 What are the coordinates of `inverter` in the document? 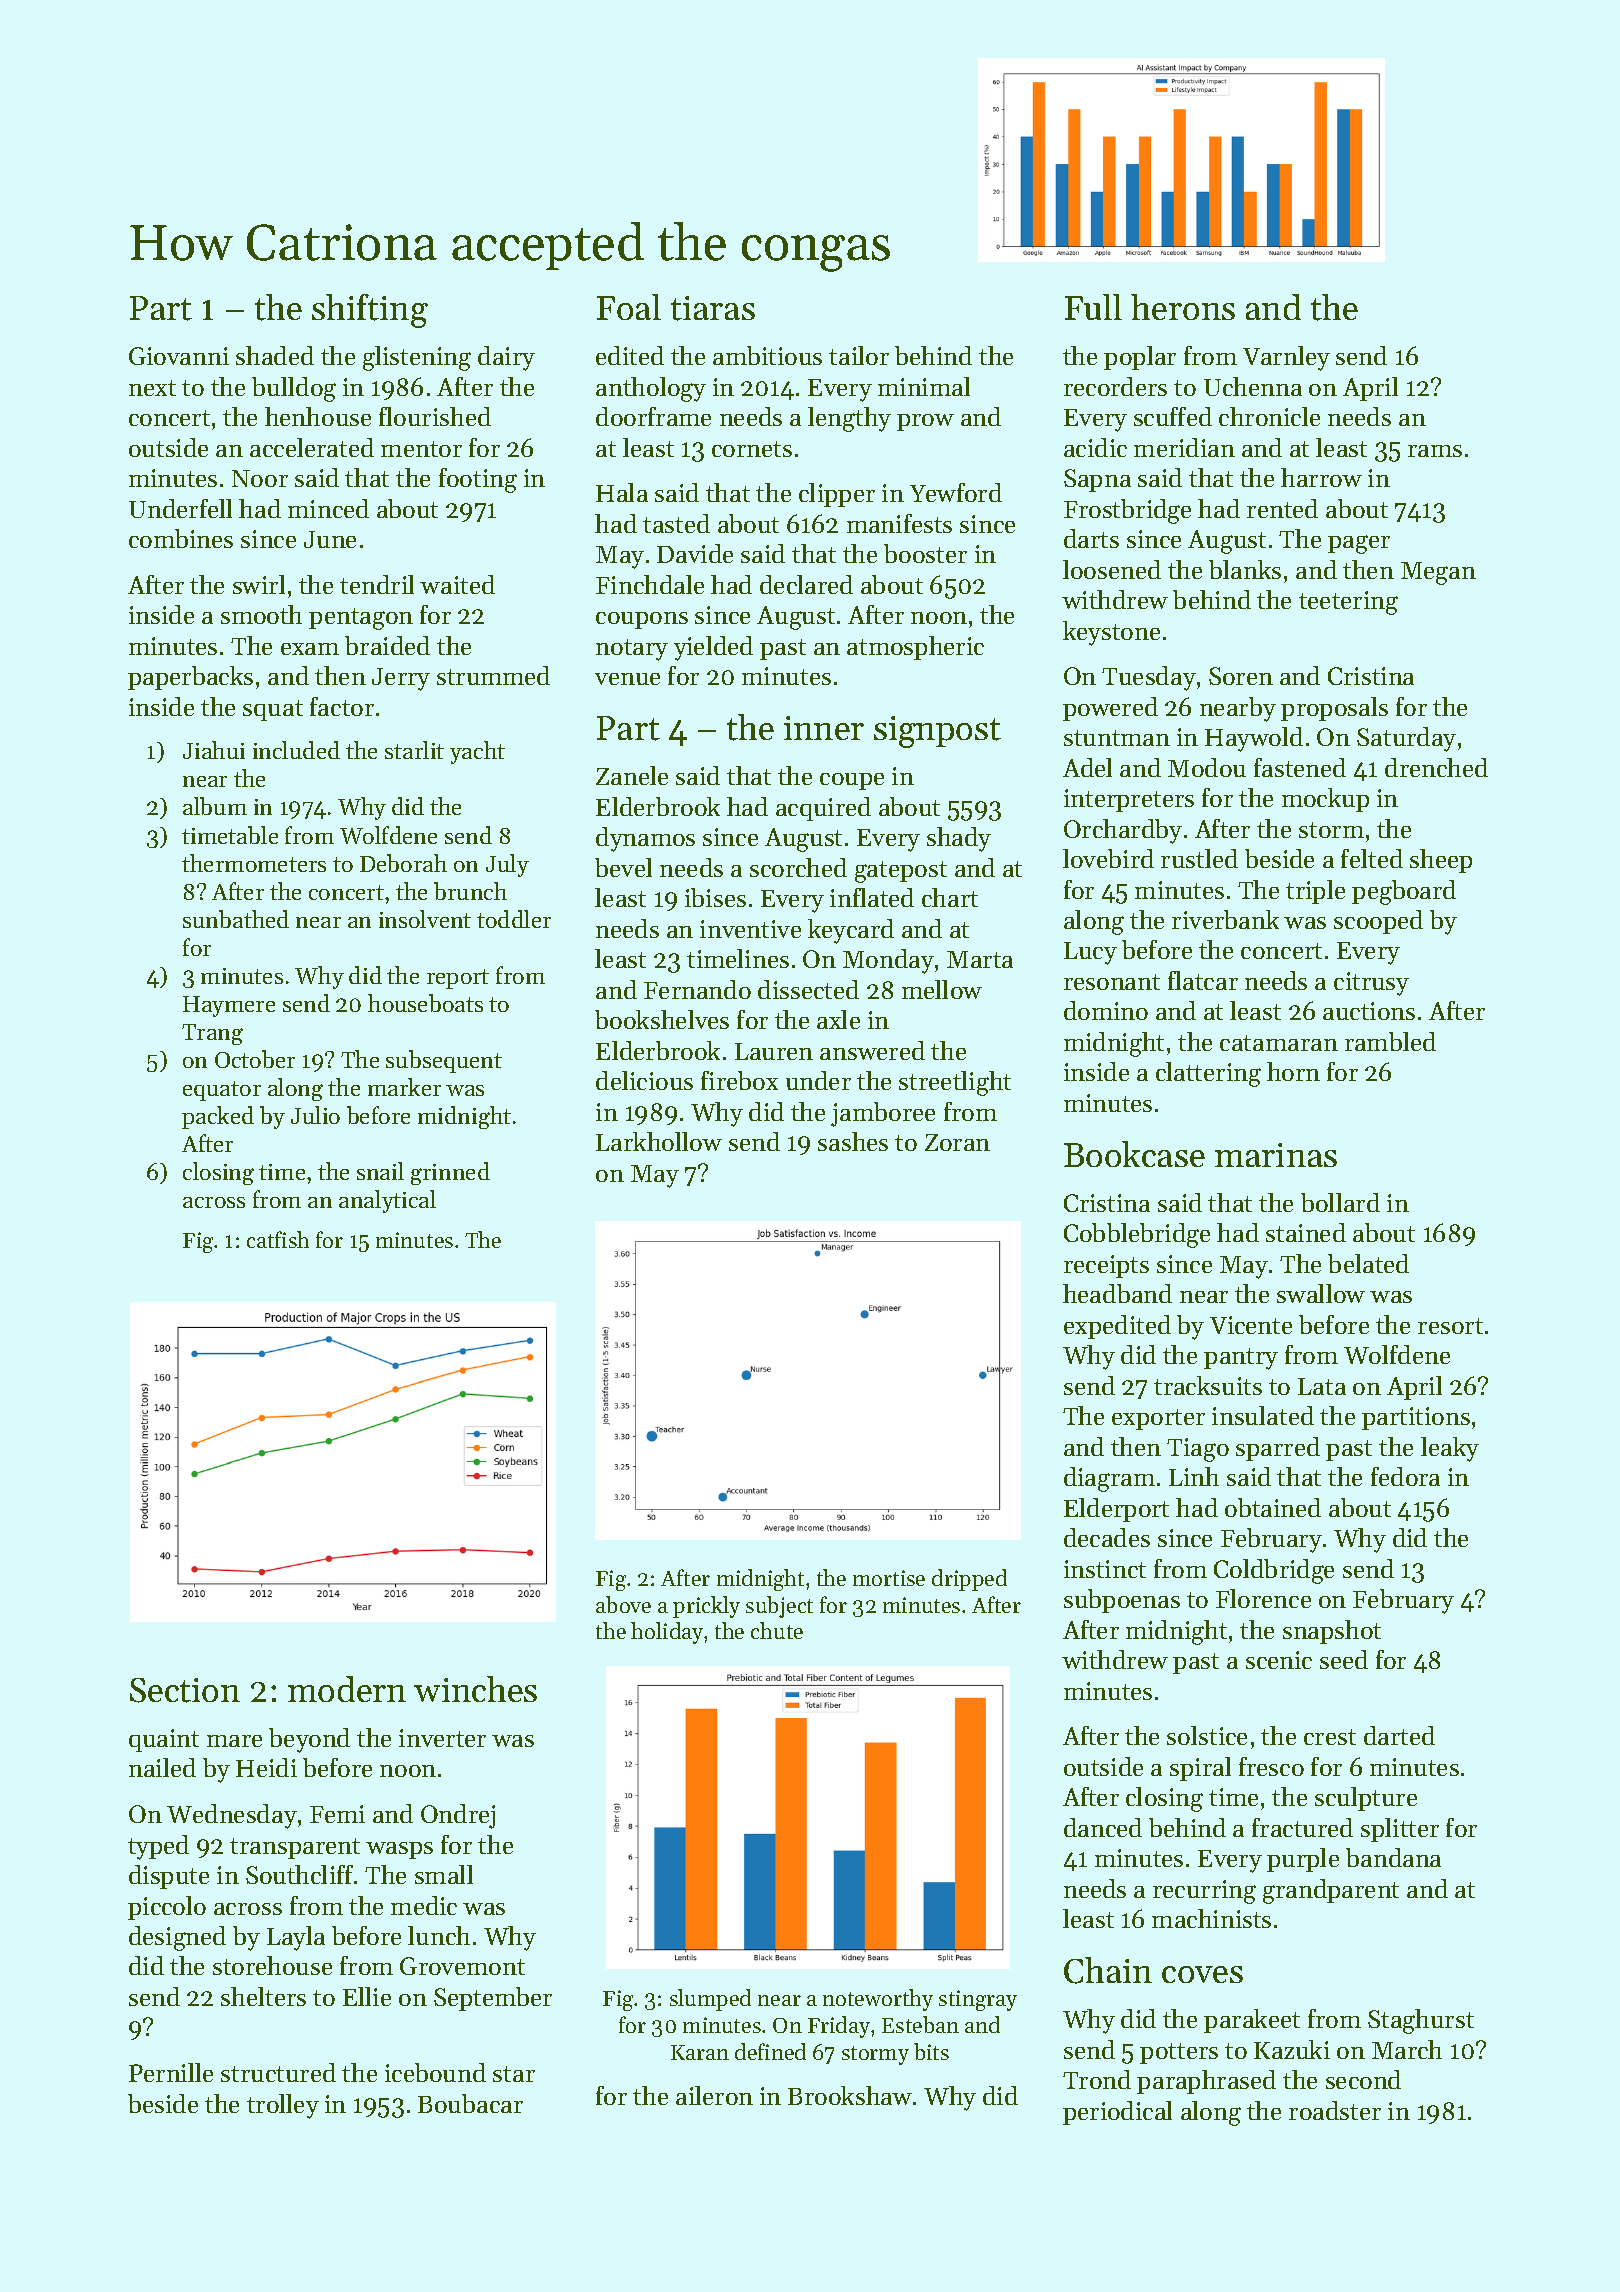 It's located at (442, 1738).
